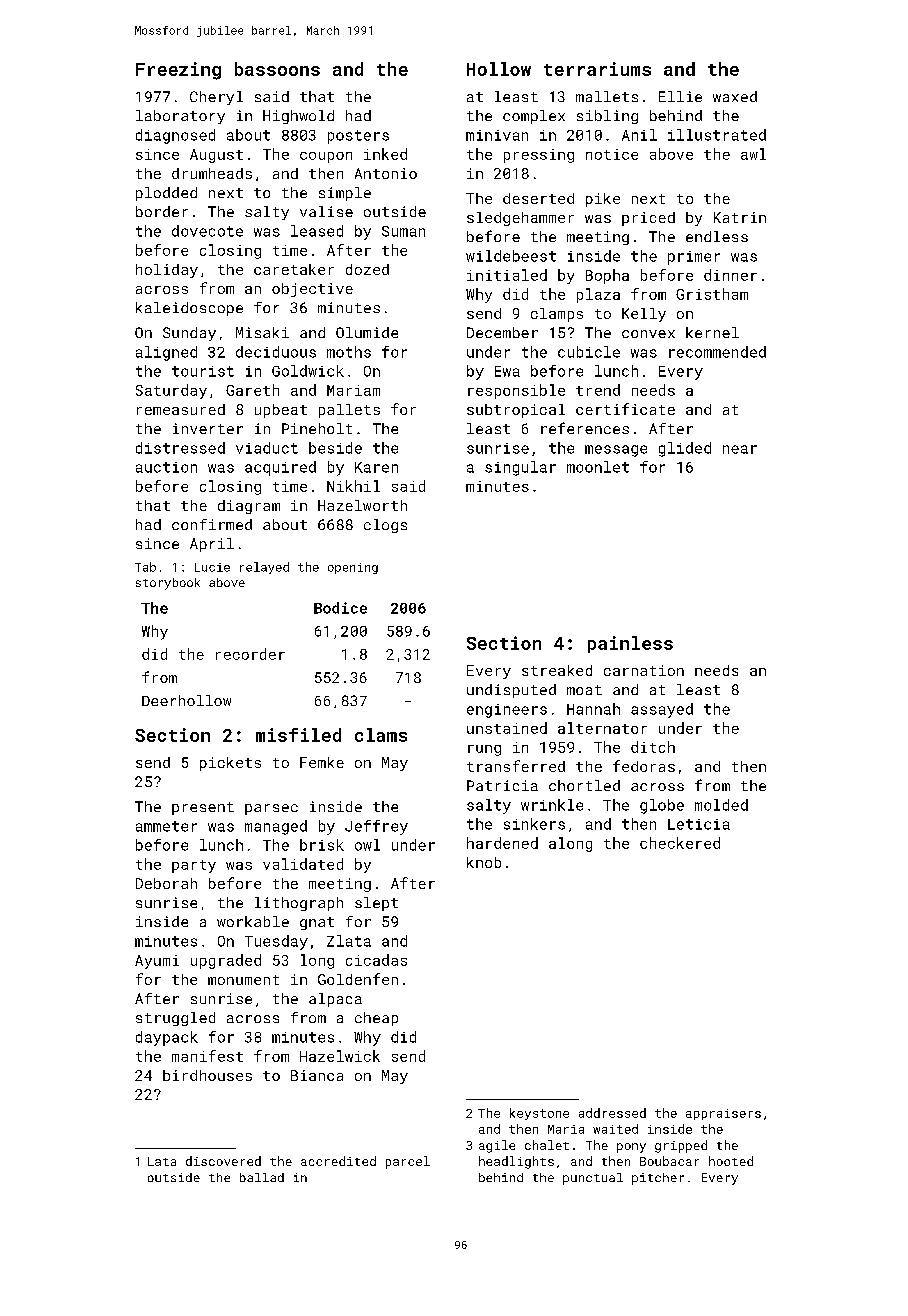 This page has width=908, height=1316. Describe the element at coordinates (189, 334) in the page. I see `Sunday` at that location.
